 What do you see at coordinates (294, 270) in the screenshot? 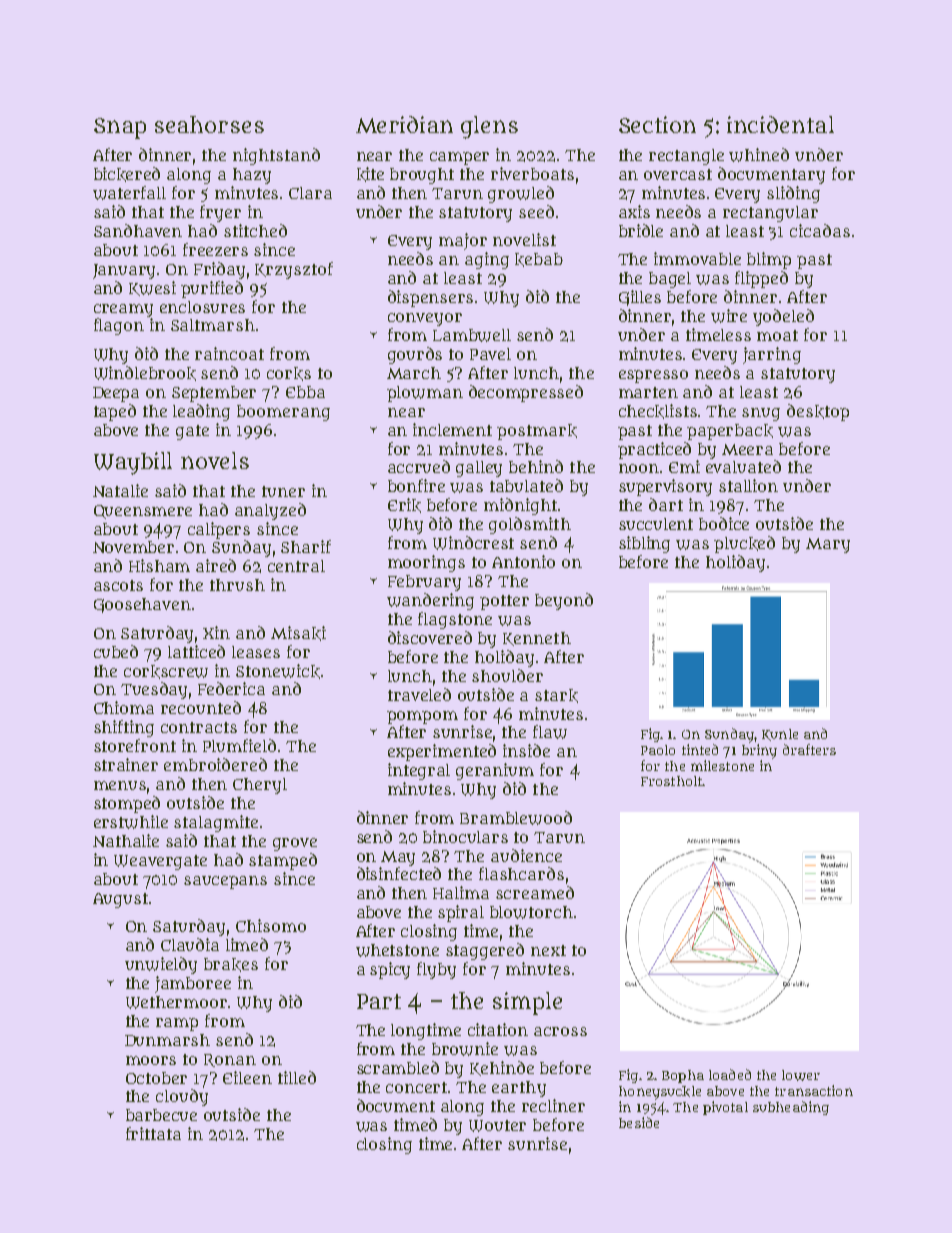
I see `Krzysztof` at bounding box center [294, 270].
